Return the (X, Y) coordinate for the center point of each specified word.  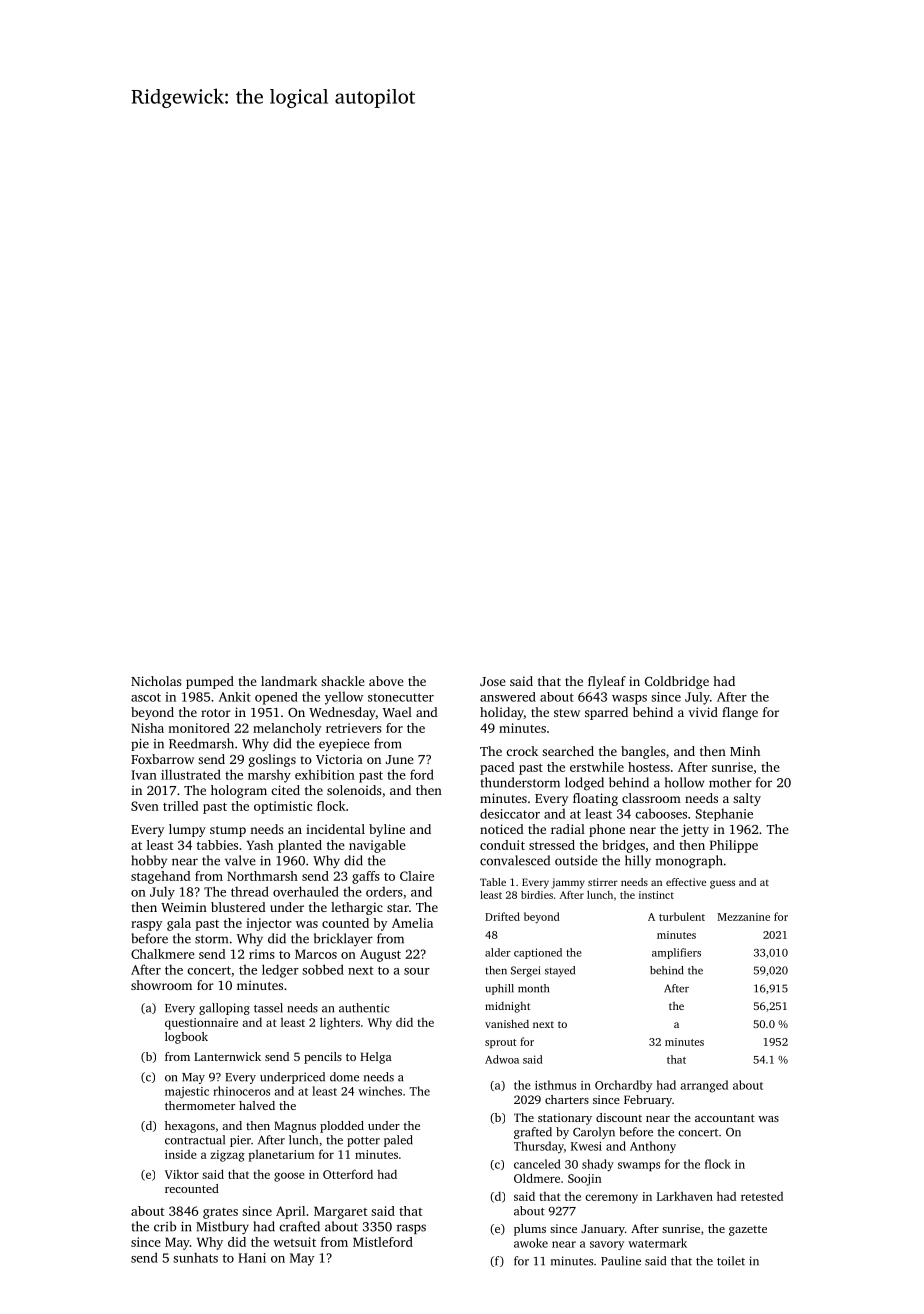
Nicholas (156, 681)
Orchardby (623, 1086)
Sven (145, 806)
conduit (502, 845)
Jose (493, 681)
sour (417, 971)
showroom (161, 985)
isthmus (555, 1085)
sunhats (195, 1257)
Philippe (734, 846)
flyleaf (607, 682)
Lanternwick (227, 1056)
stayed (560, 971)
